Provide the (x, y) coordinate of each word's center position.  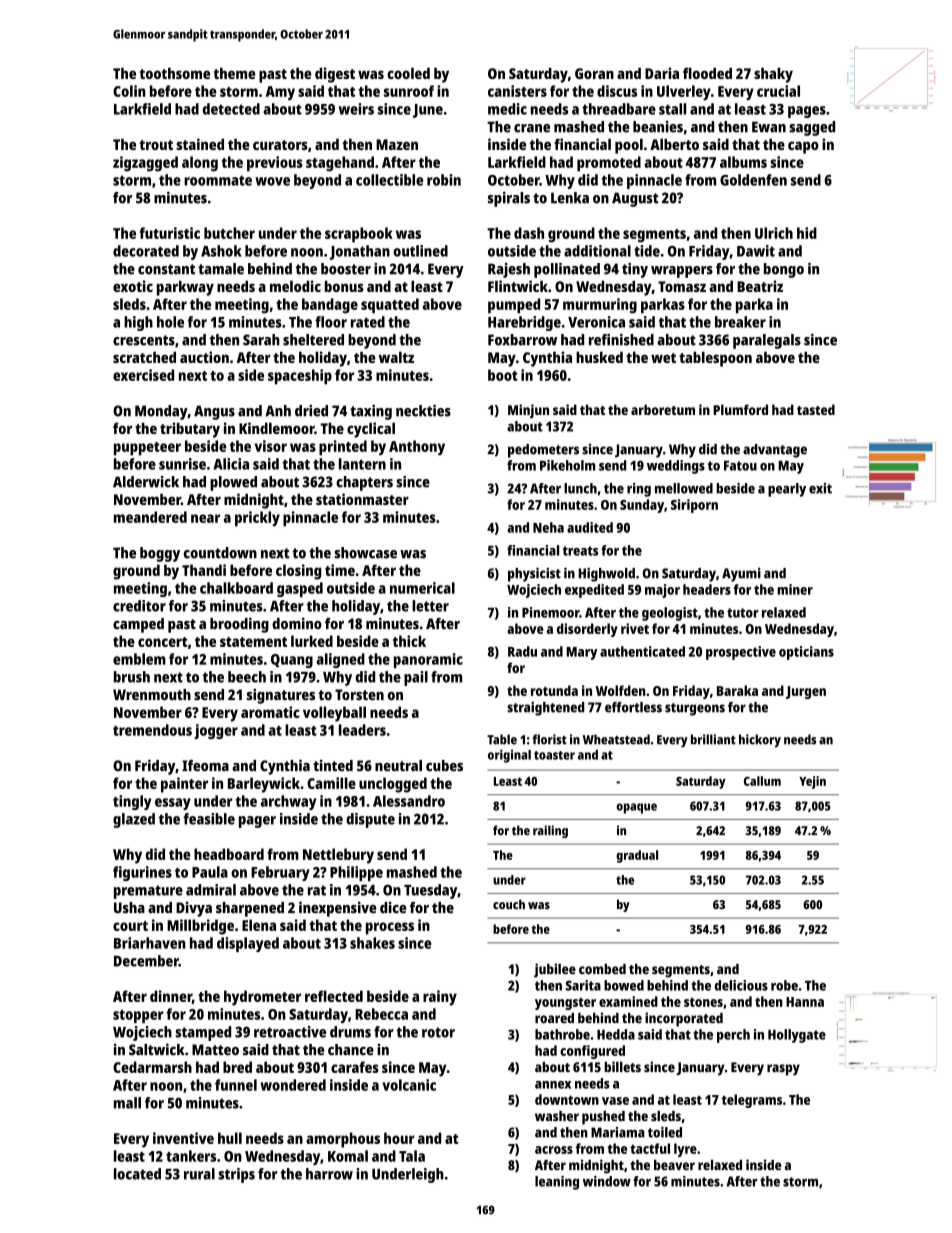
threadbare (619, 109)
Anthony (417, 448)
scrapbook (359, 235)
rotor (438, 1032)
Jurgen (806, 692)
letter (430, 606)
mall (127, 1103)
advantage (775, 451)
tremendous (152, 730)
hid (807, 233)
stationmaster (362, 499)
